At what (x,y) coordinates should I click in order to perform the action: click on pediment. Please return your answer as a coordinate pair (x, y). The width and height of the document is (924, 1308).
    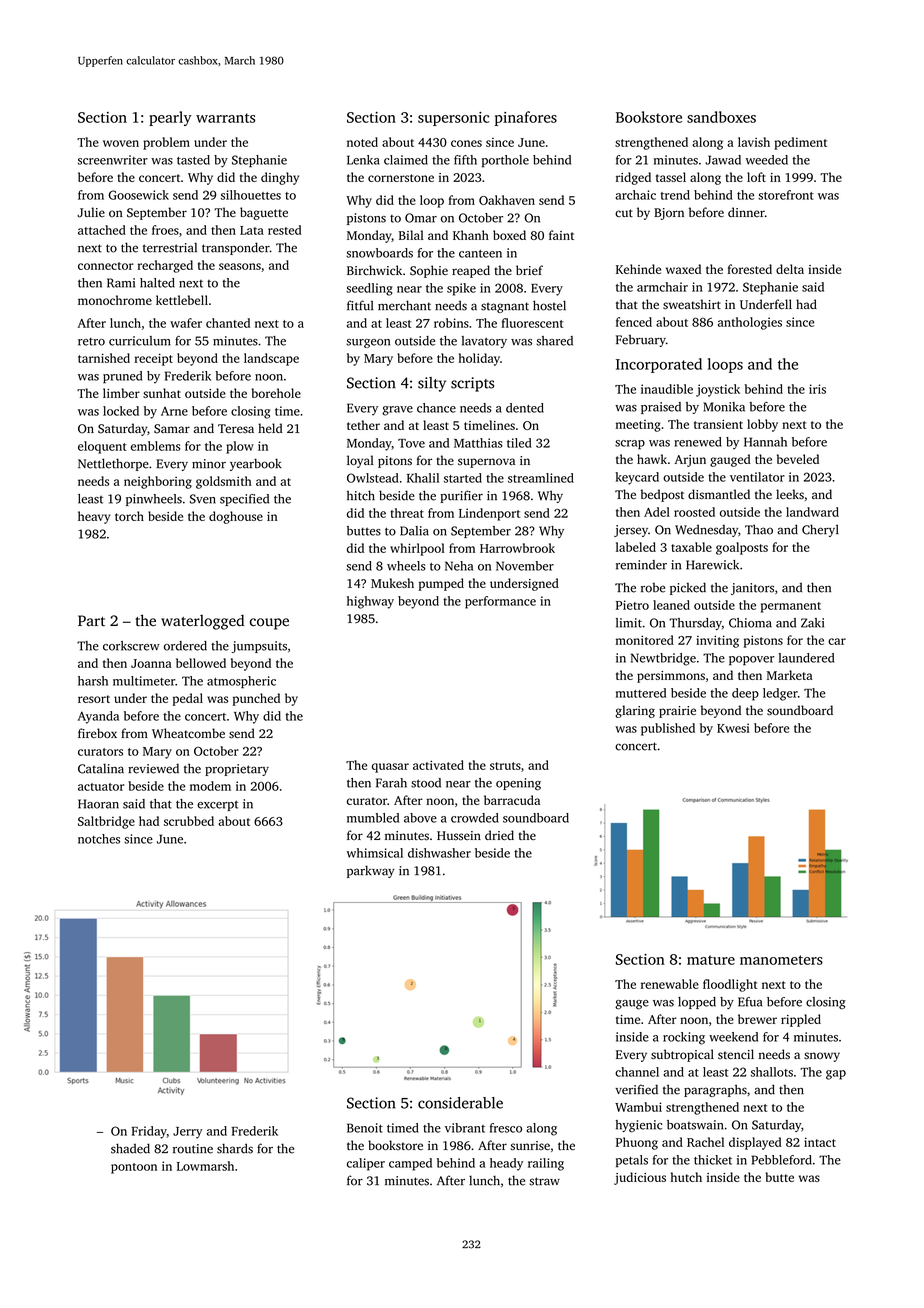
    Looking at the image, I should click on (800, 143).
